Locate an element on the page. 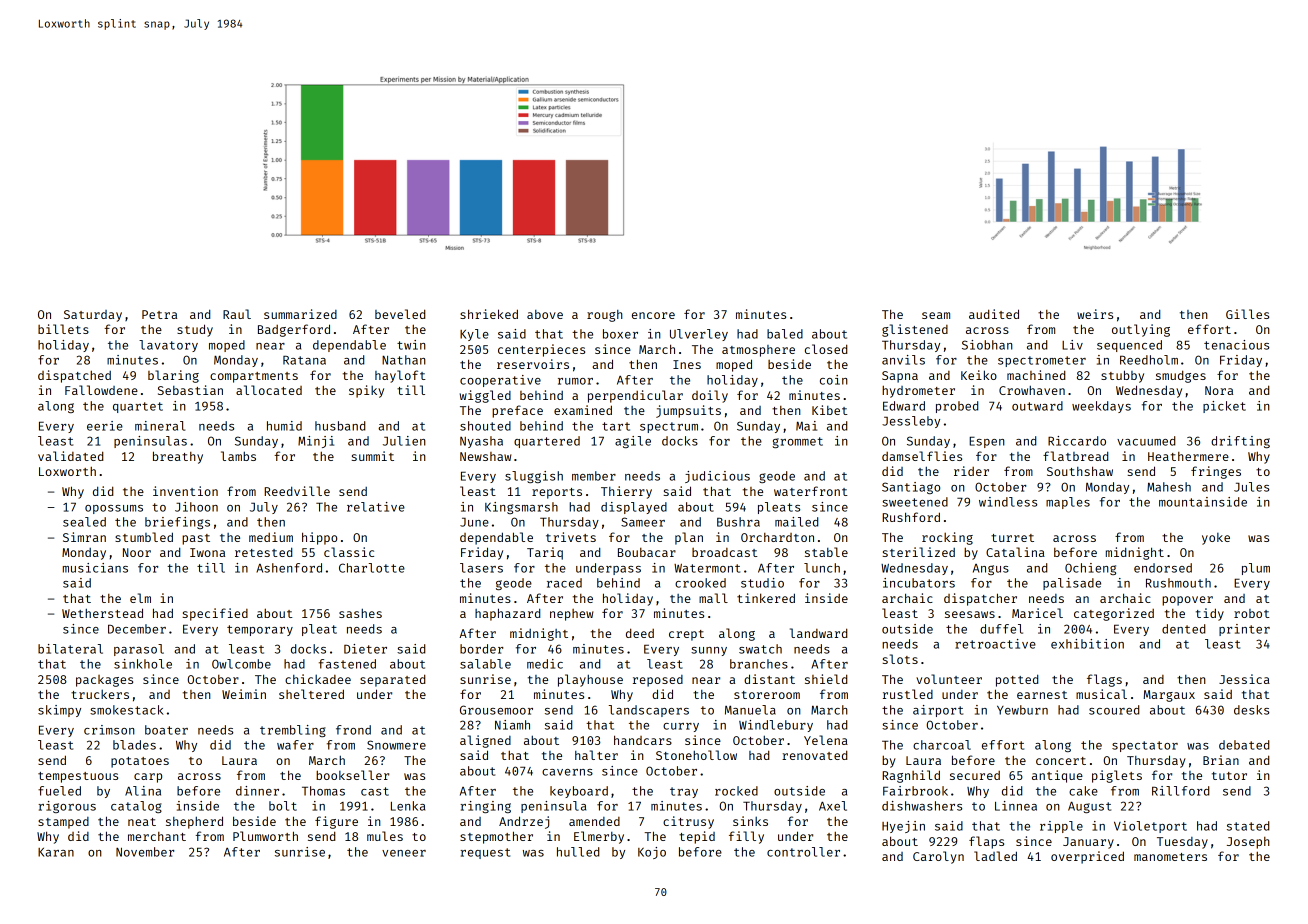  Yelena is located at coordinates (826, 740).
